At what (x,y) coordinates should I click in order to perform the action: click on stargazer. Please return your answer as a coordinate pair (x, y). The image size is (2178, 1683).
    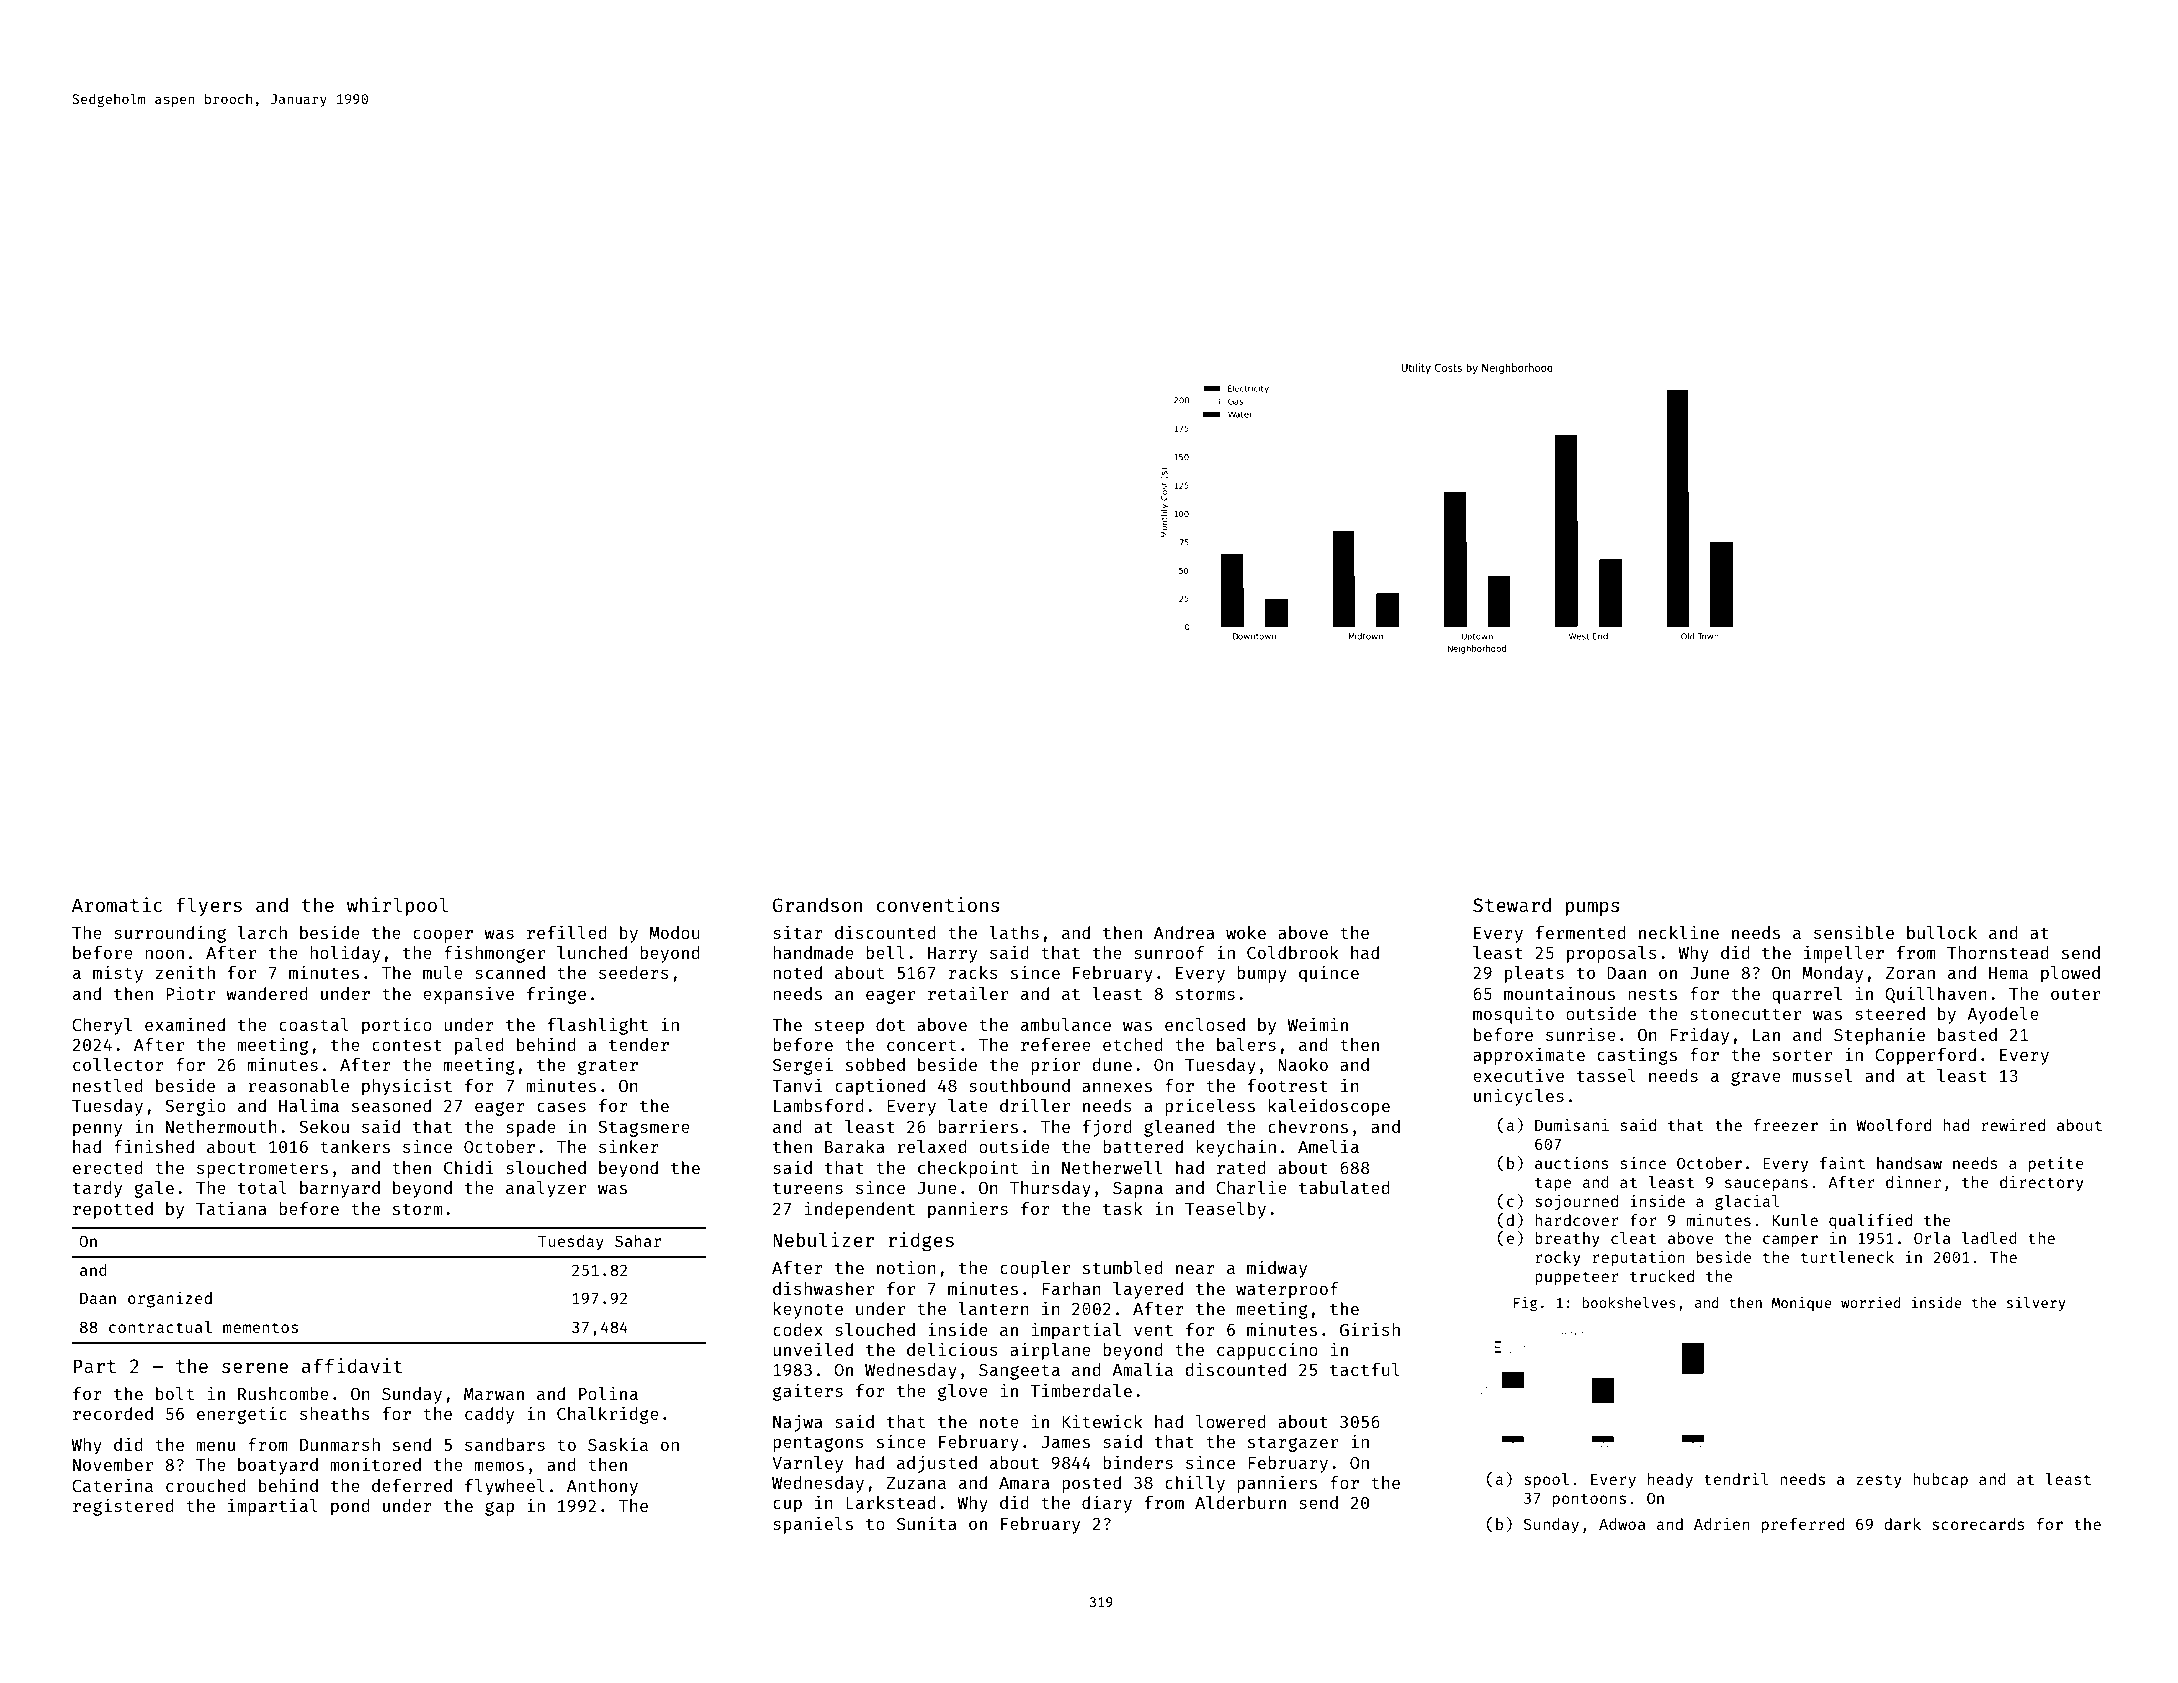
    Looking at the image, I should click on (1293, 1444).
